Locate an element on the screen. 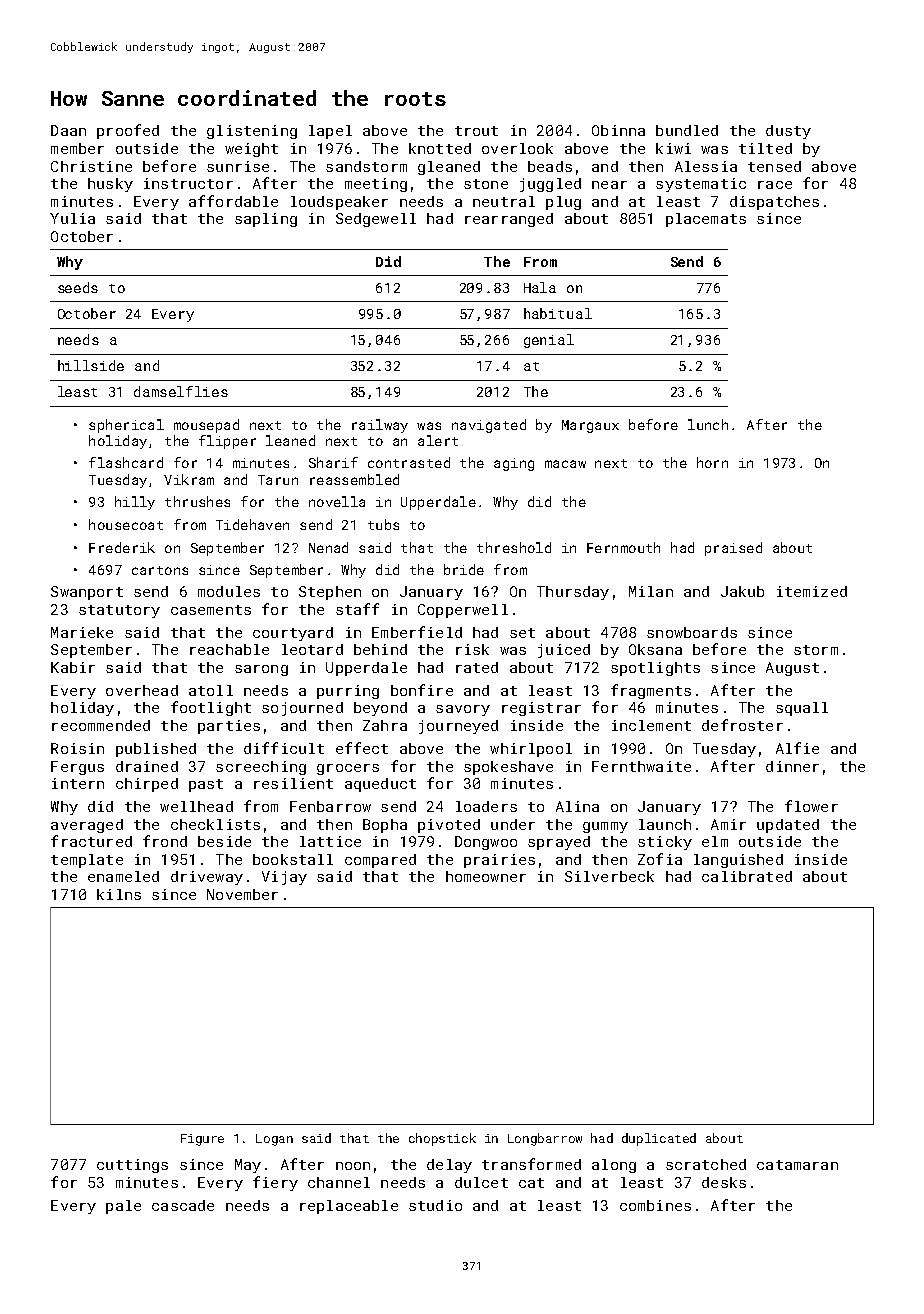  housecoat is located at coordinates (126, 524).
